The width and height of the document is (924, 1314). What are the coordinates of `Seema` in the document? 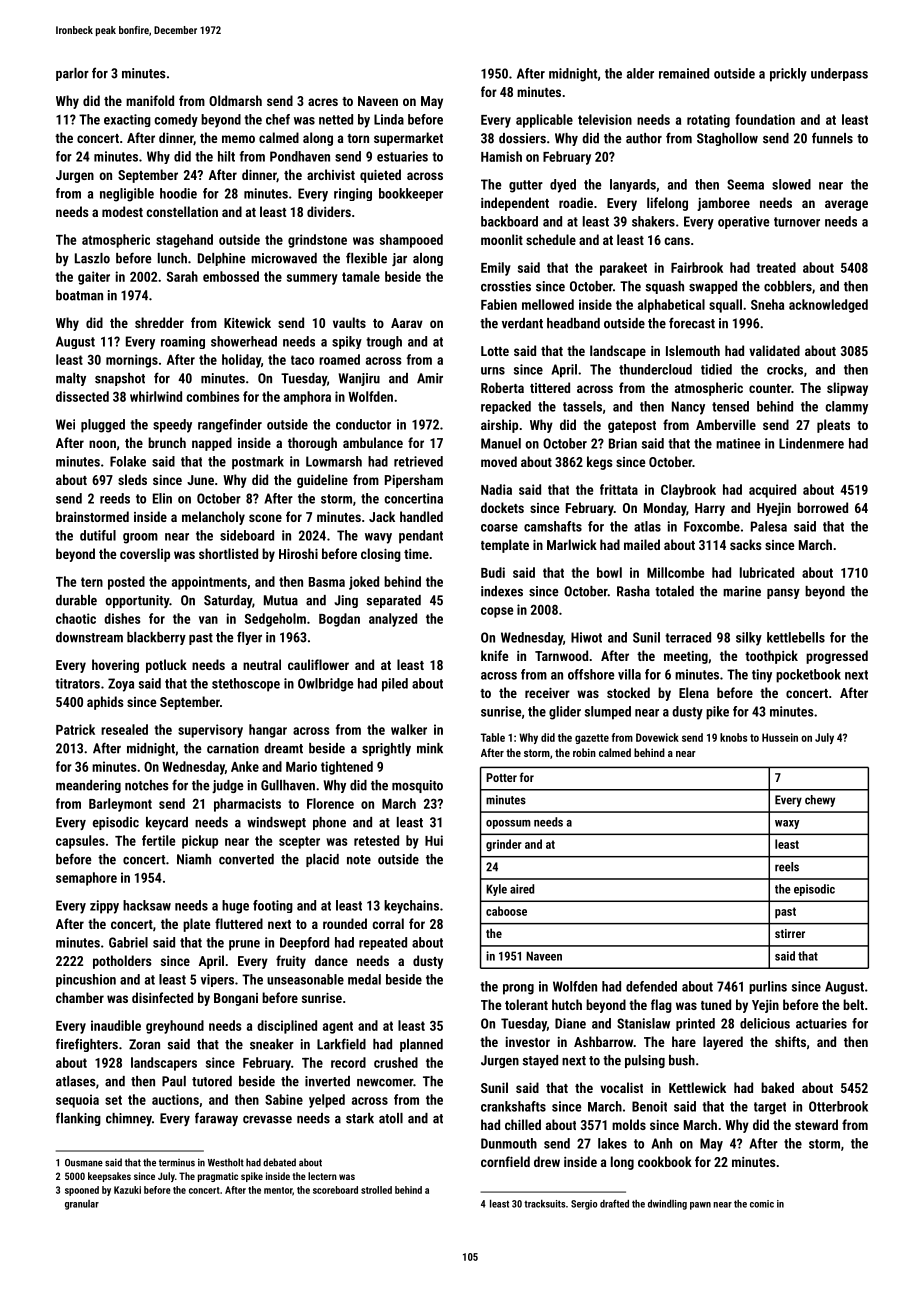 It's located at (745, 184).
